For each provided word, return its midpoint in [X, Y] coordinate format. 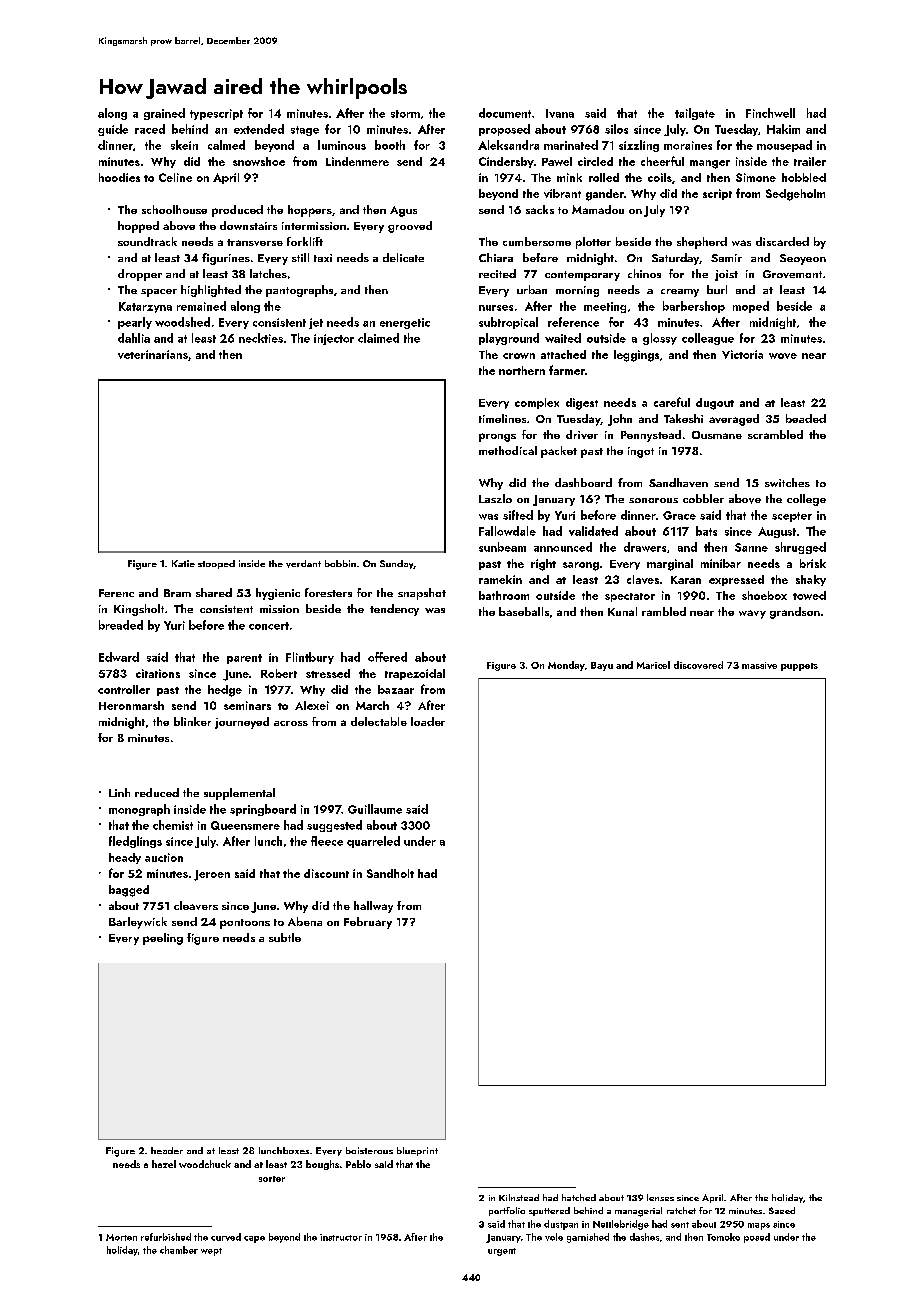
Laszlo [495, 498]
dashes [644, 1237]
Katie [183, 563]
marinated [571, 145]
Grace [679, 515]
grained [164, 114]
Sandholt [390, 873]
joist [726, 275]
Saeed [782, 1210]
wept [211, 1252]
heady [125, 858]
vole [554, 1237]
